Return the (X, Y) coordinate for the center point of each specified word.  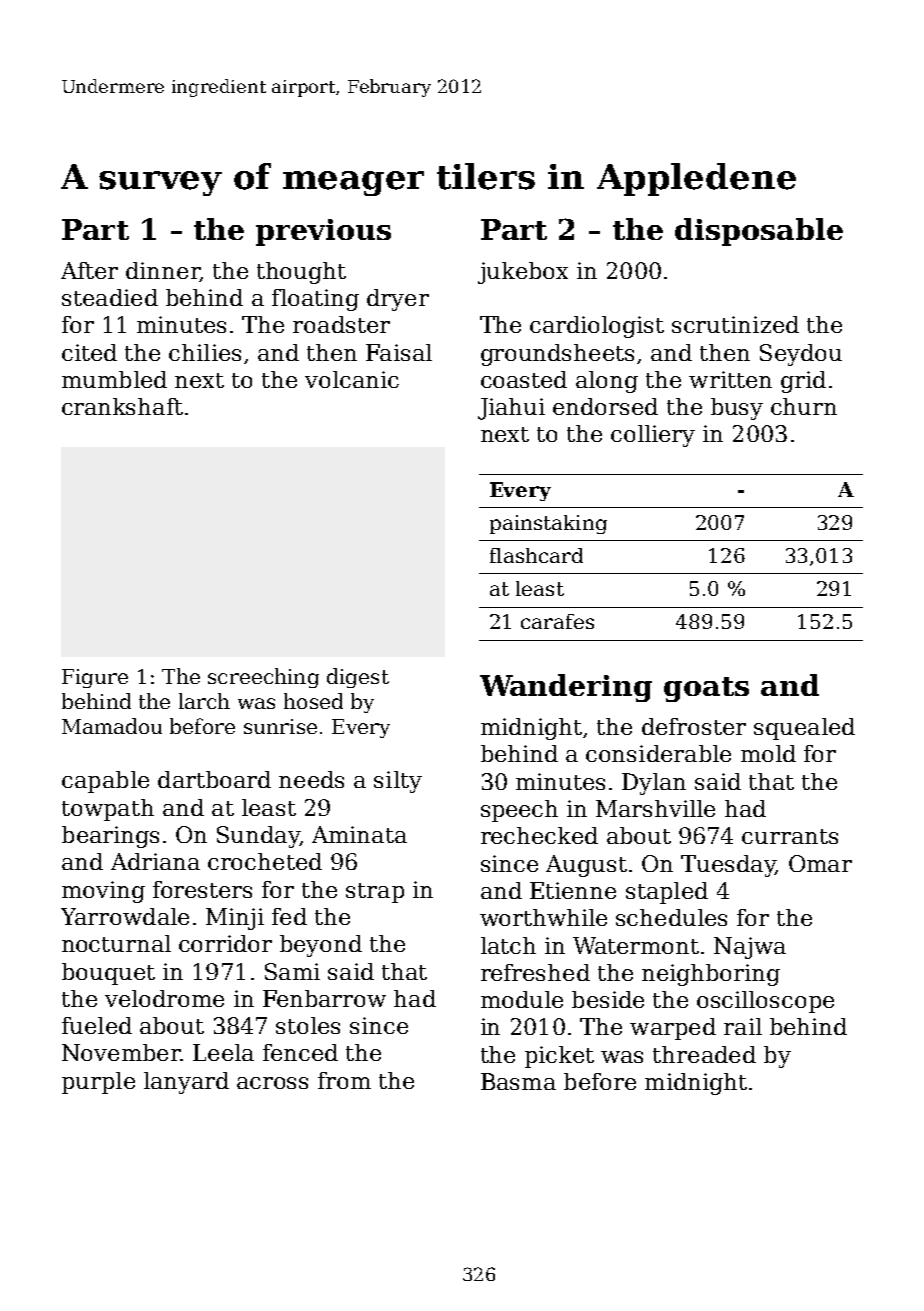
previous (323, 232)
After (89, 270)
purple (98, 1083)
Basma (518, 1081)
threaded (704, 1054)
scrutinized (735, 324)
